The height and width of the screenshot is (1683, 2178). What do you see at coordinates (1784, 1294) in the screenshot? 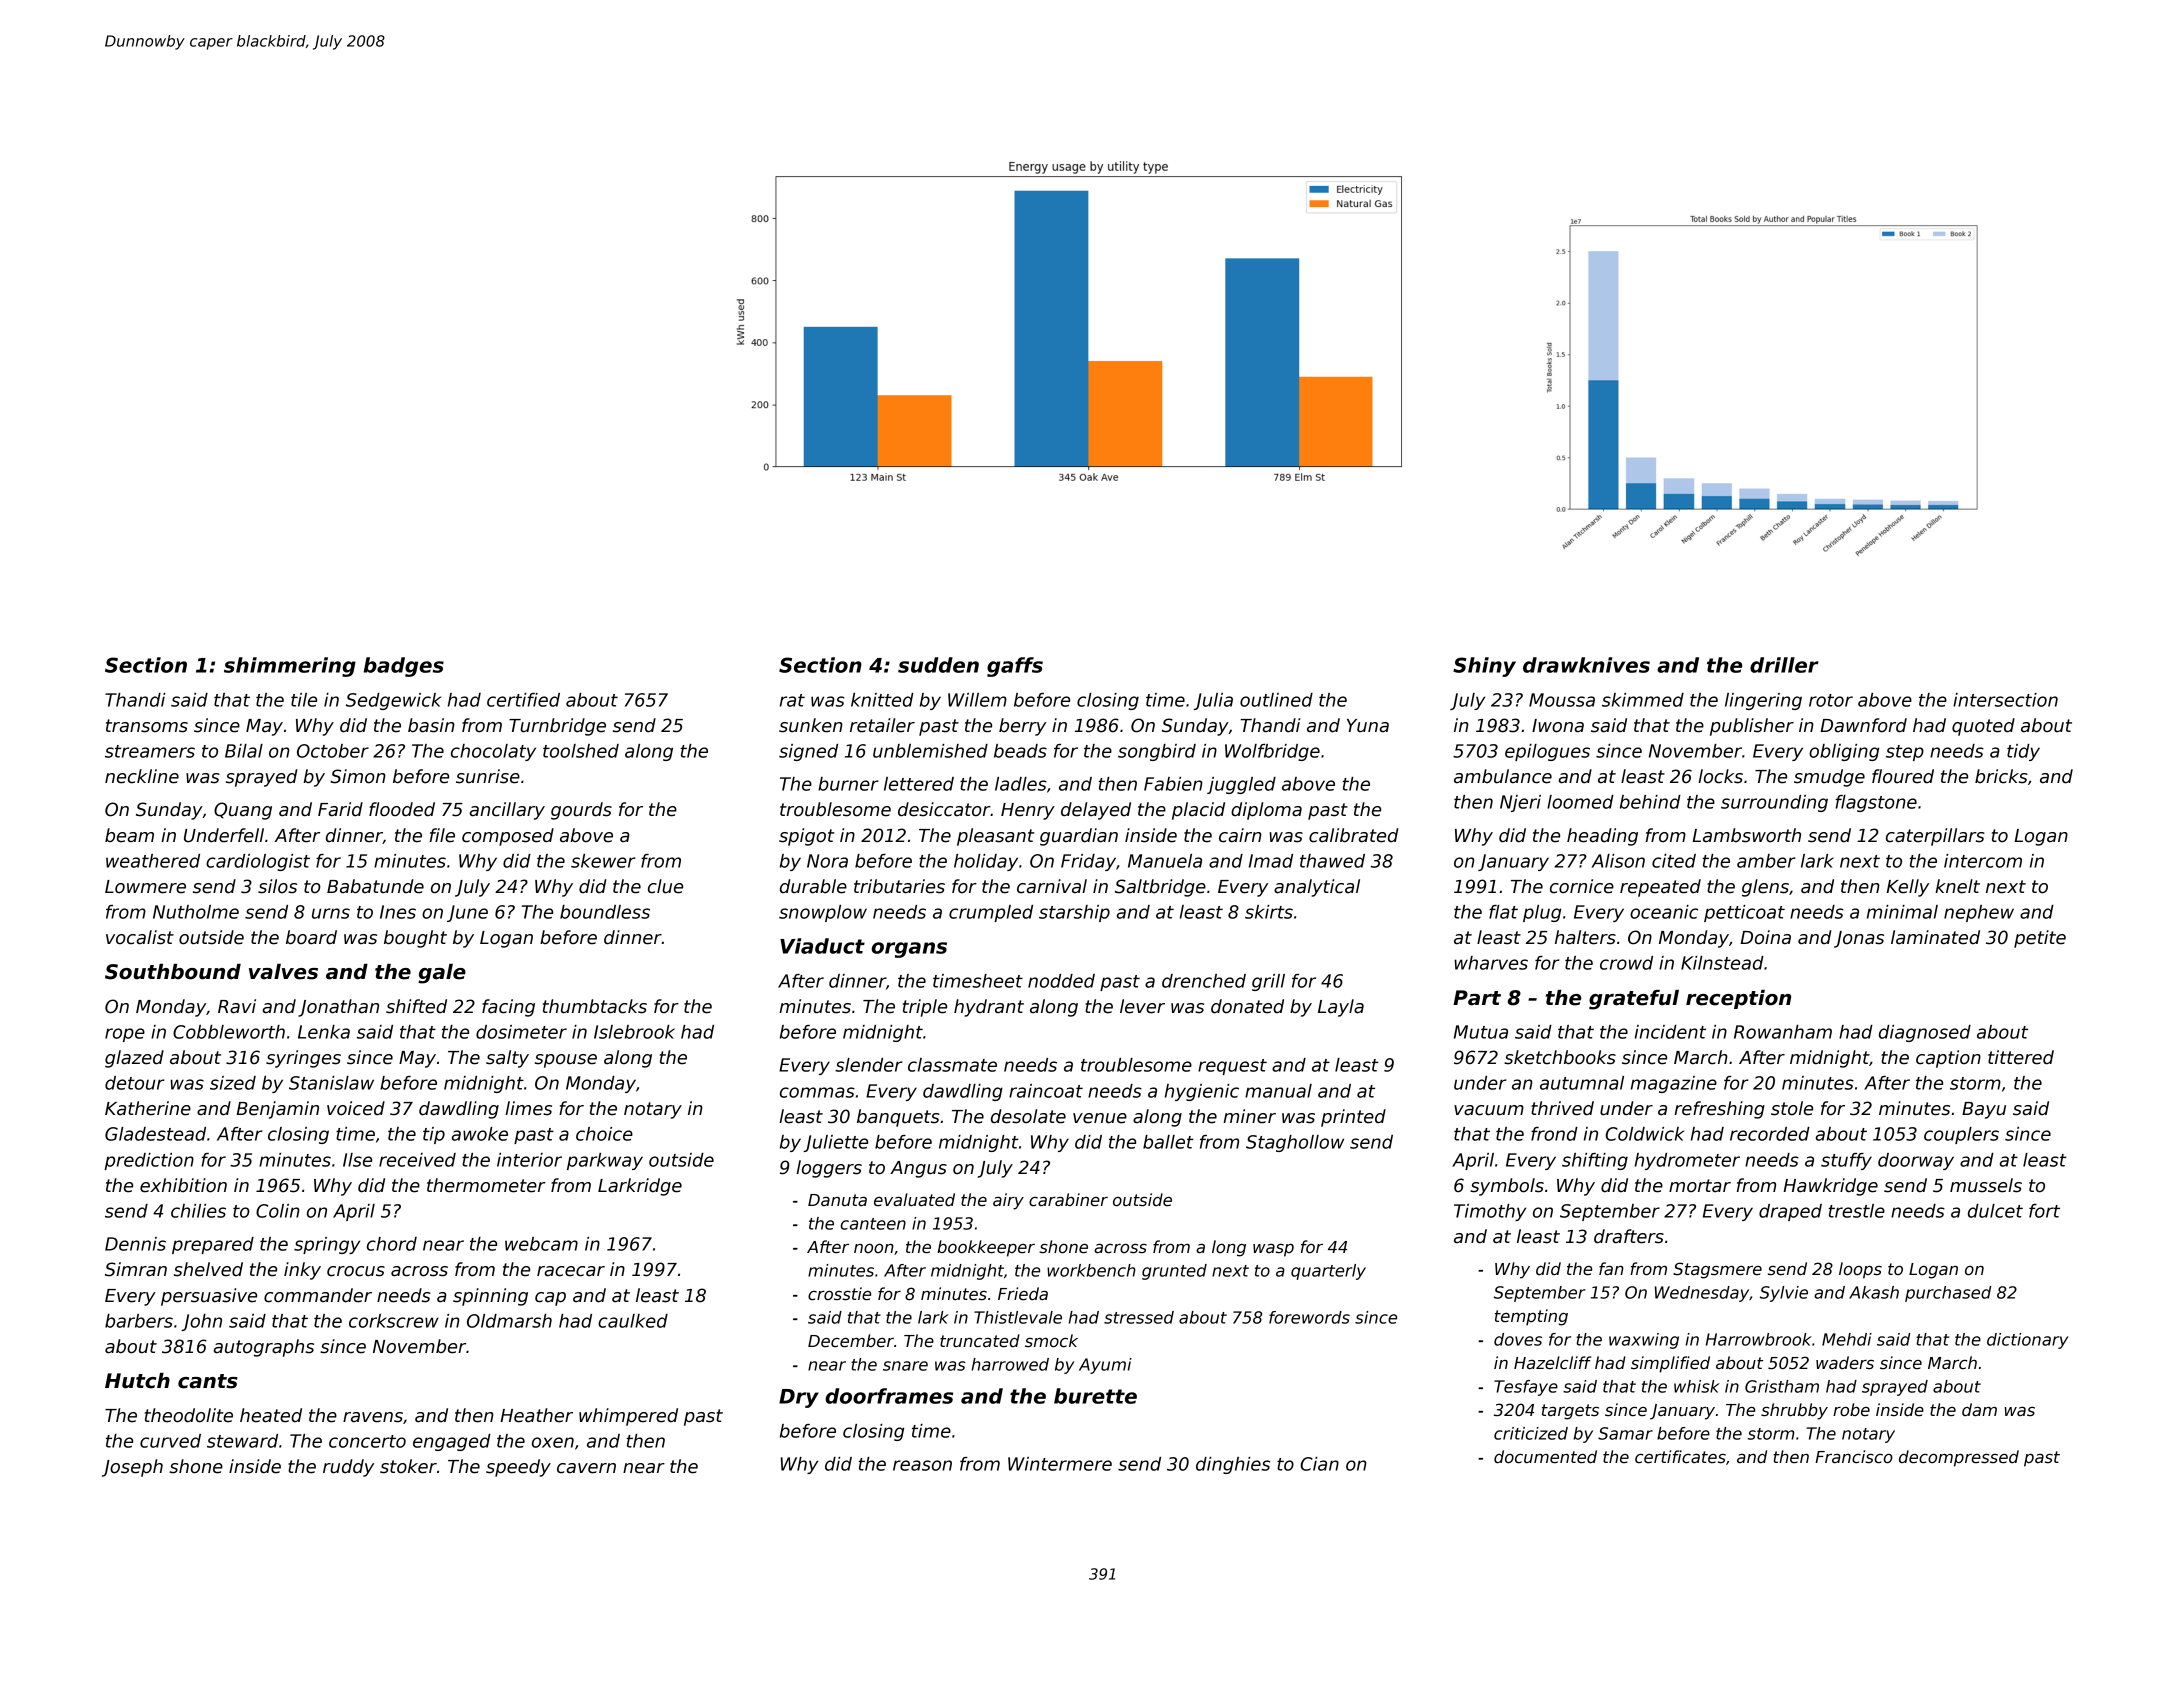
I see `Sylvie` at bounding box center [1784, 1294].
